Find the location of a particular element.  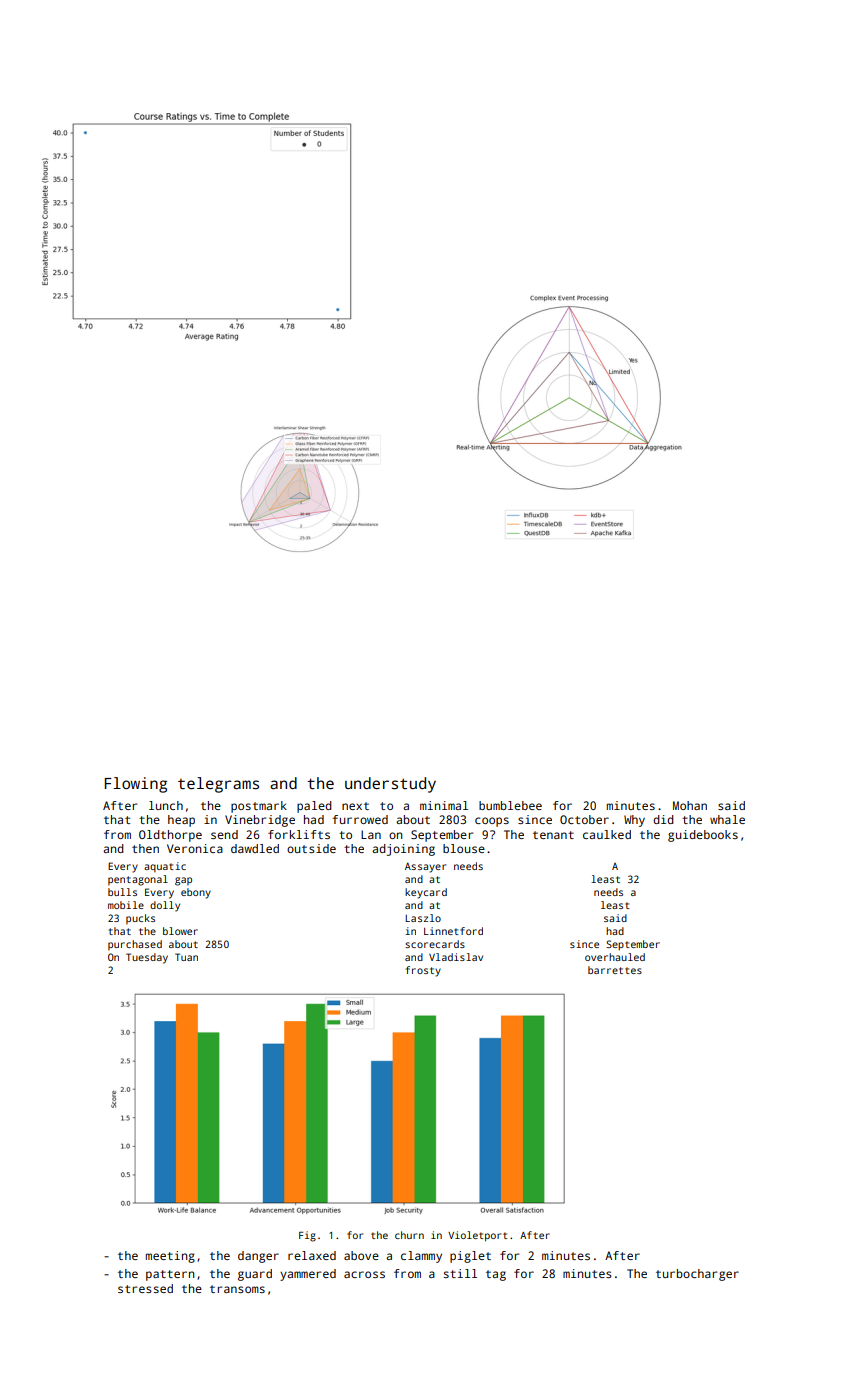

Tuan is located at coordinates (186, 957).
